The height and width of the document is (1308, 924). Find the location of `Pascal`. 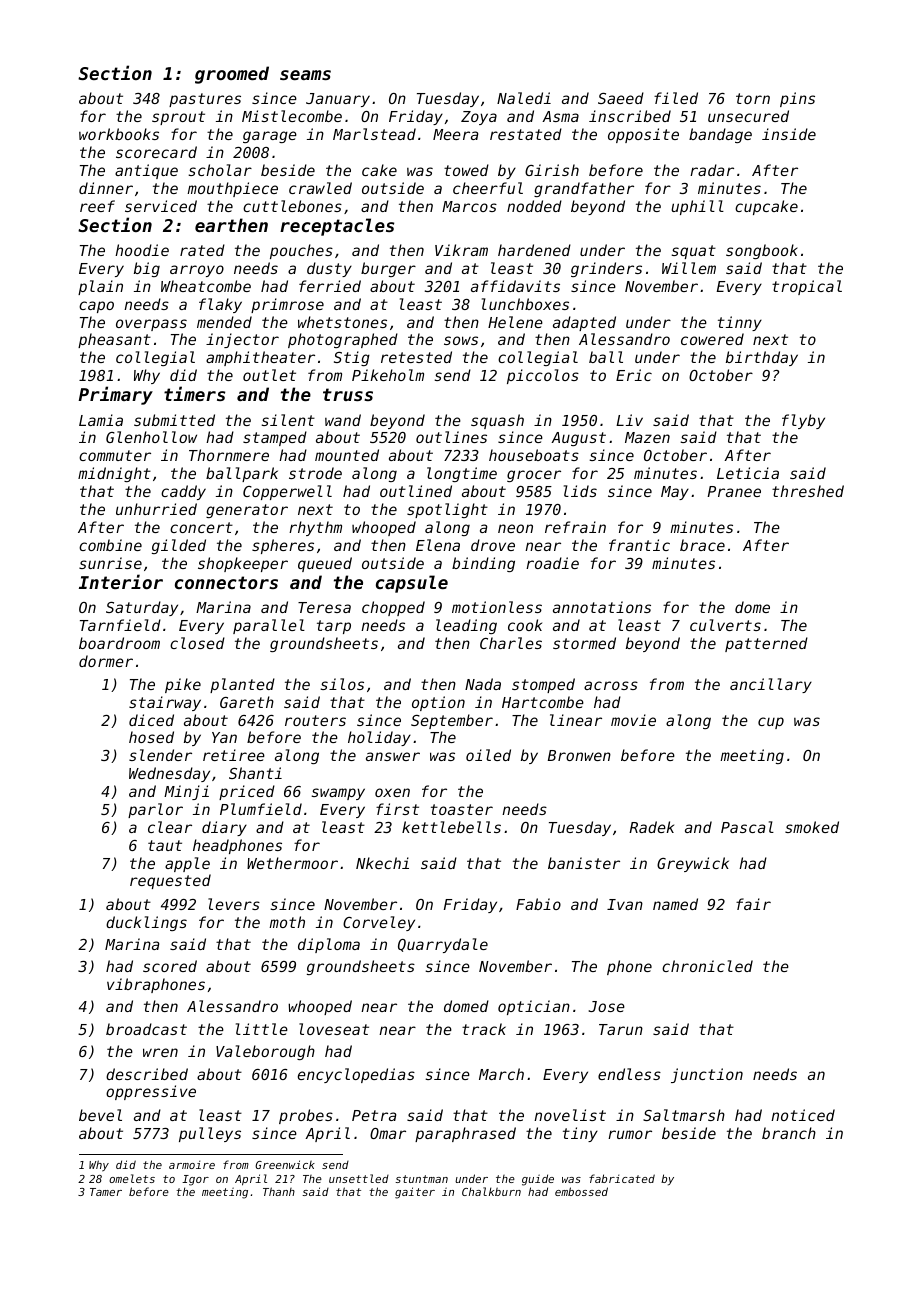

Pascal is located at coordinates (747, 827).
